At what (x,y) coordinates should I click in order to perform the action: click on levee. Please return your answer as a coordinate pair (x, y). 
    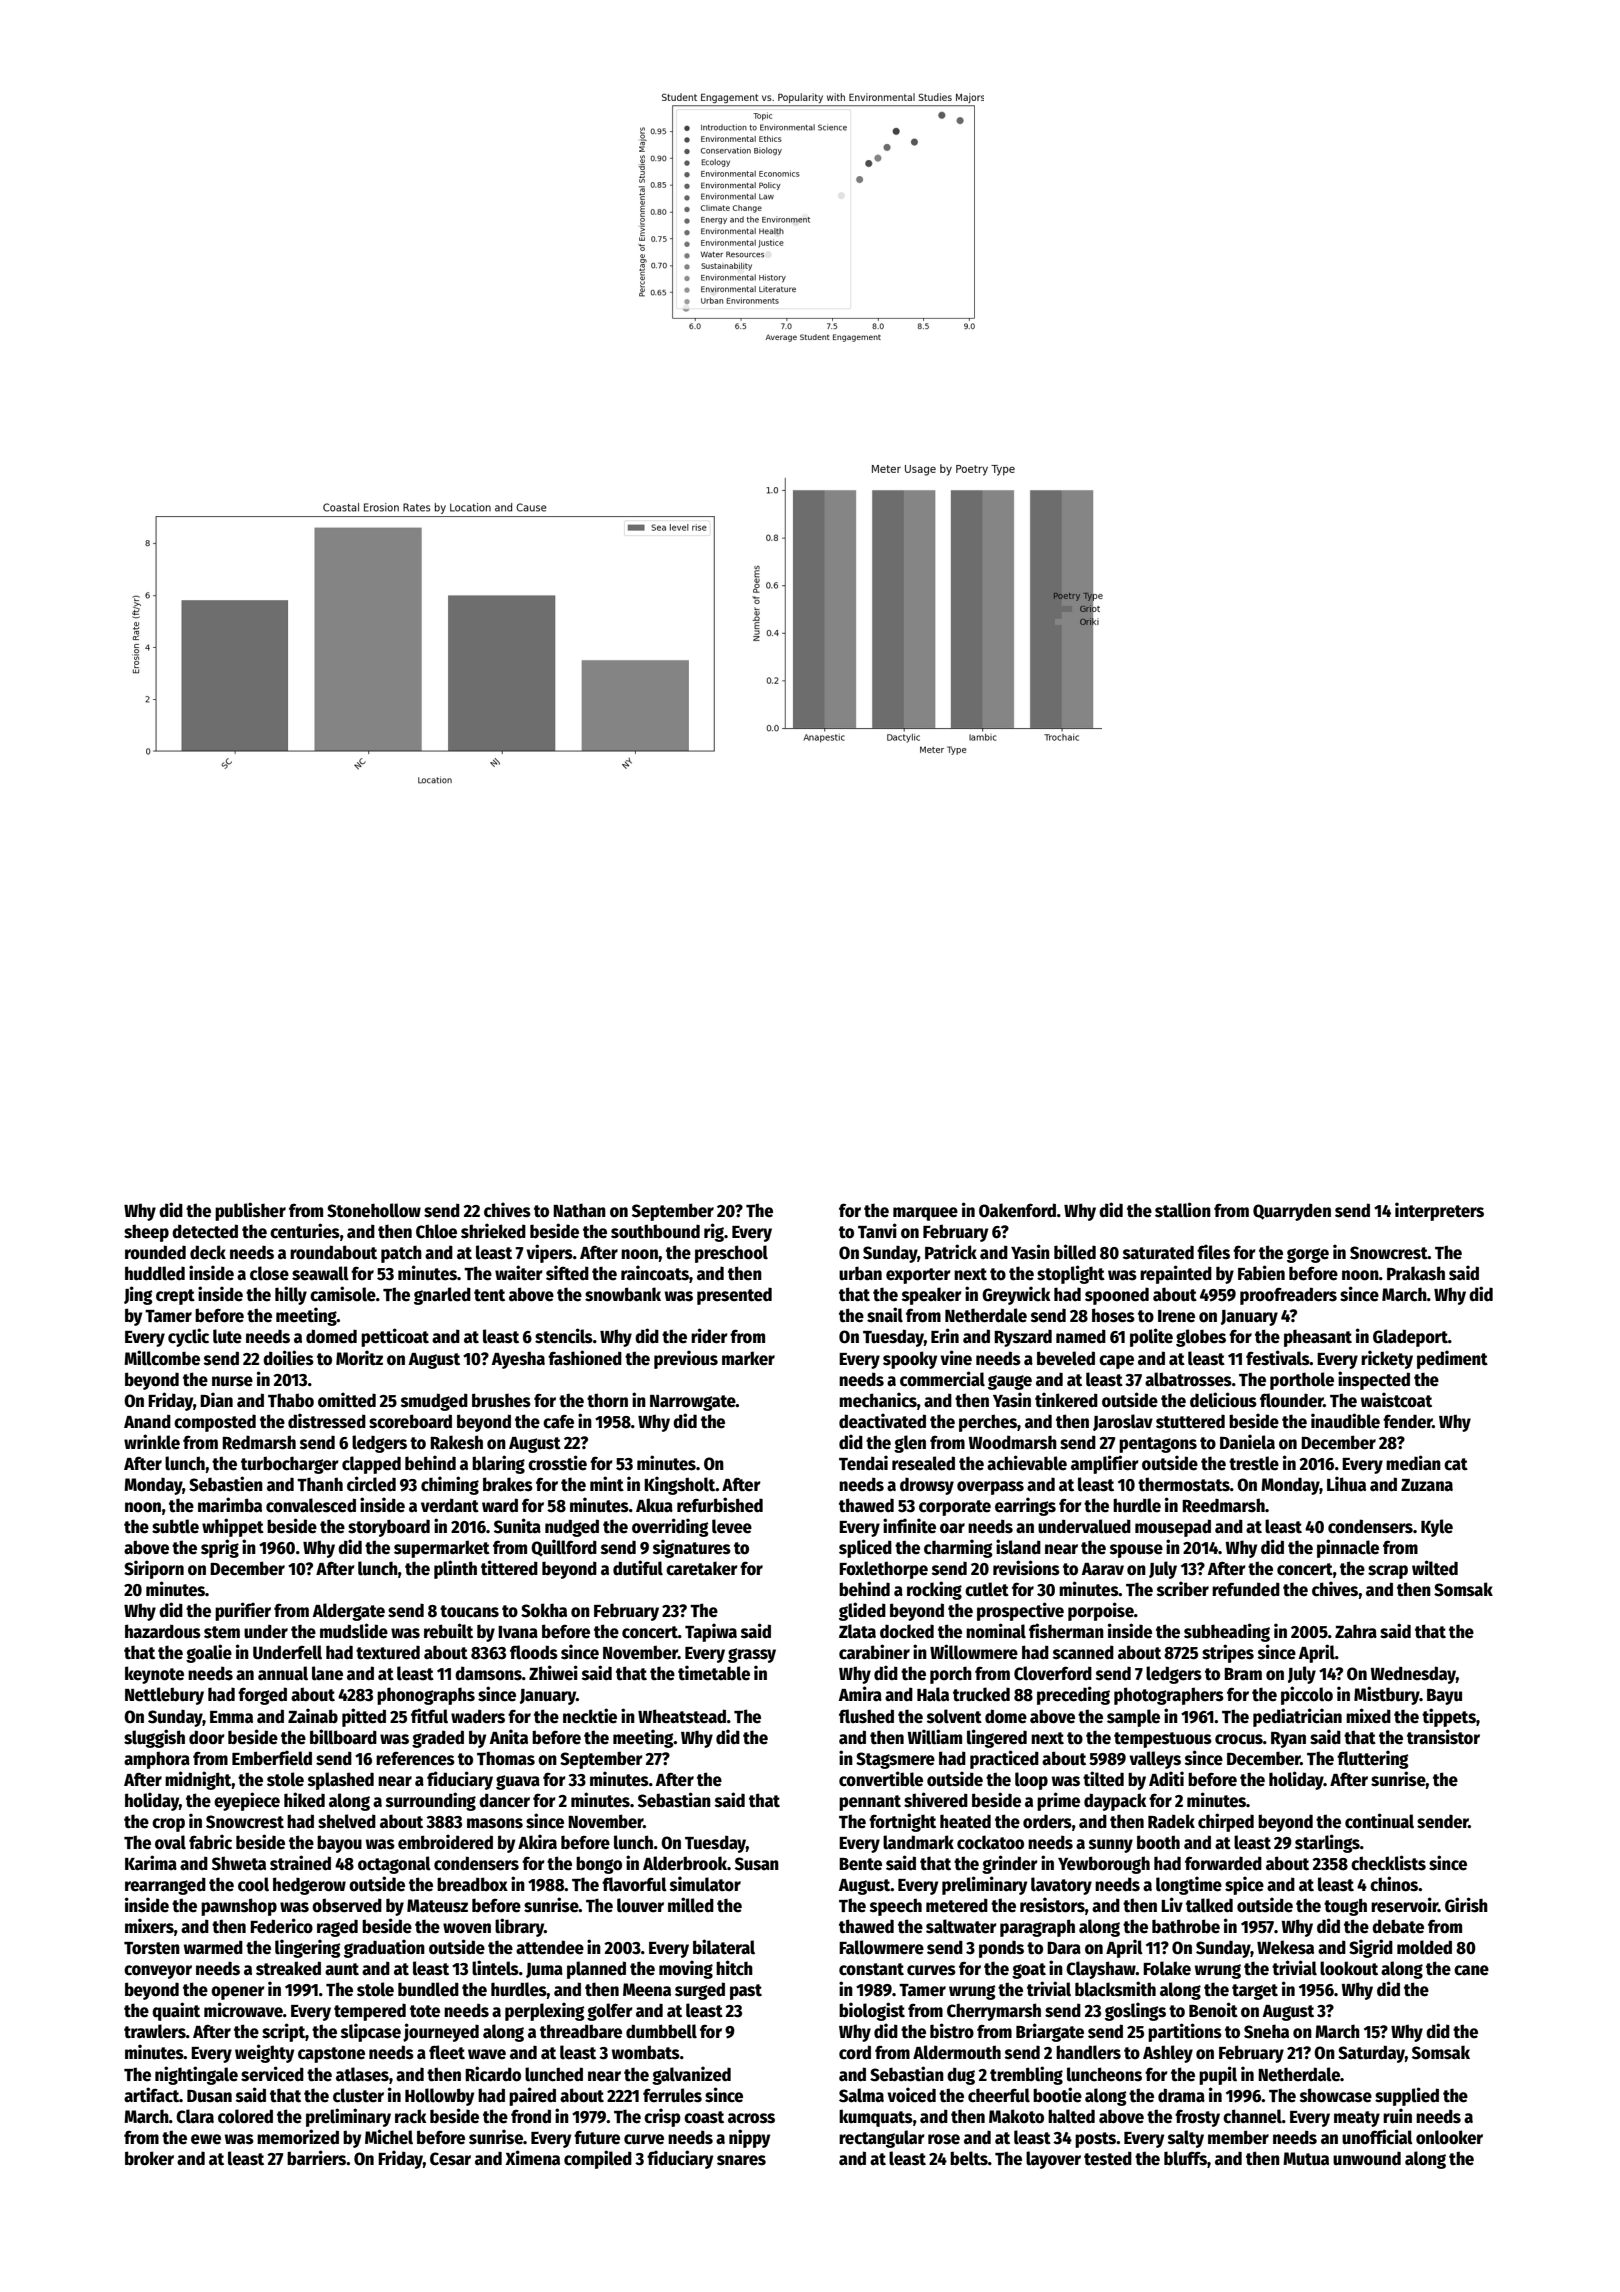
    Looking at the image, I should click on (732, 1526).
